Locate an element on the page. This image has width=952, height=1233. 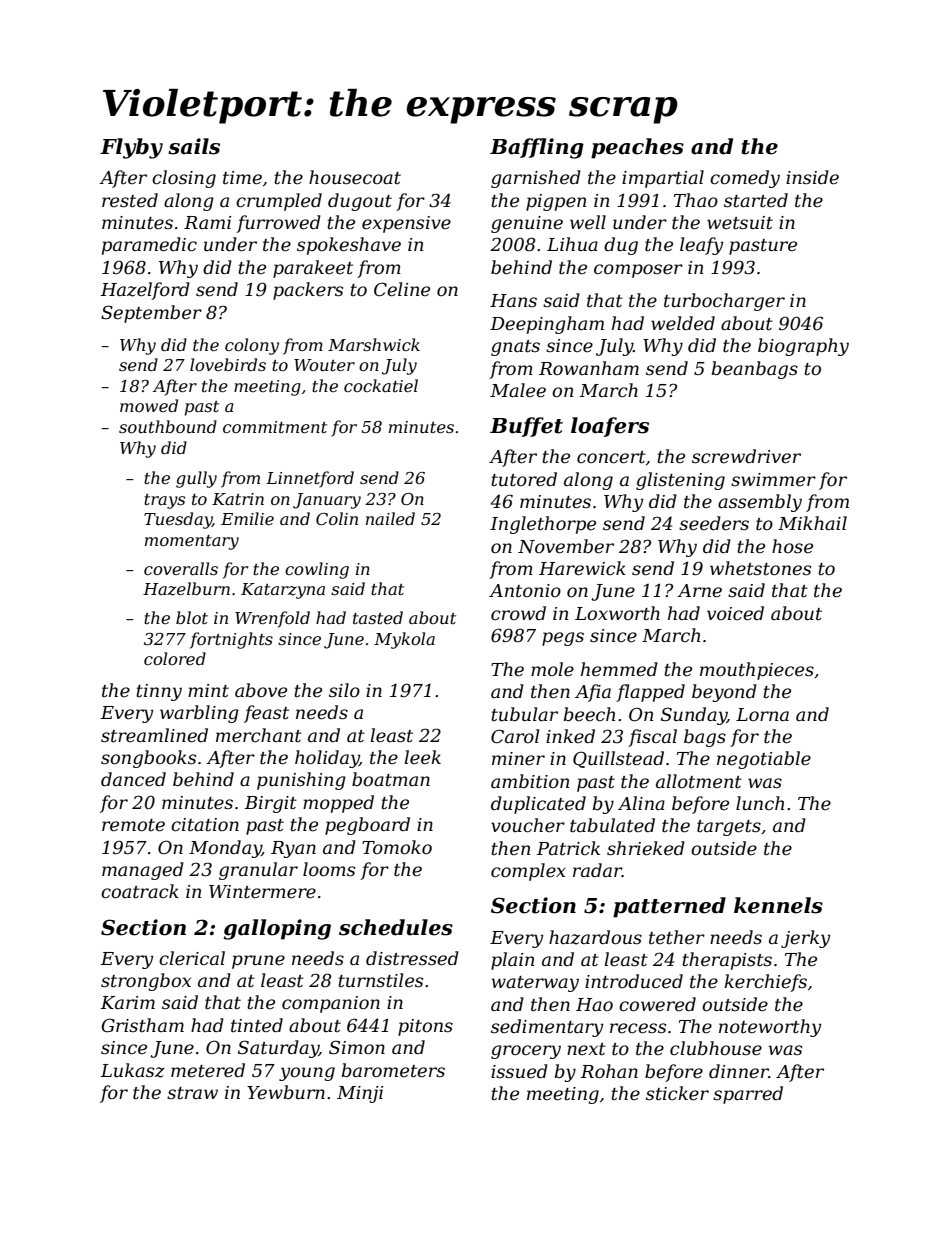
Mykola is located at coordinates (404, 640).
